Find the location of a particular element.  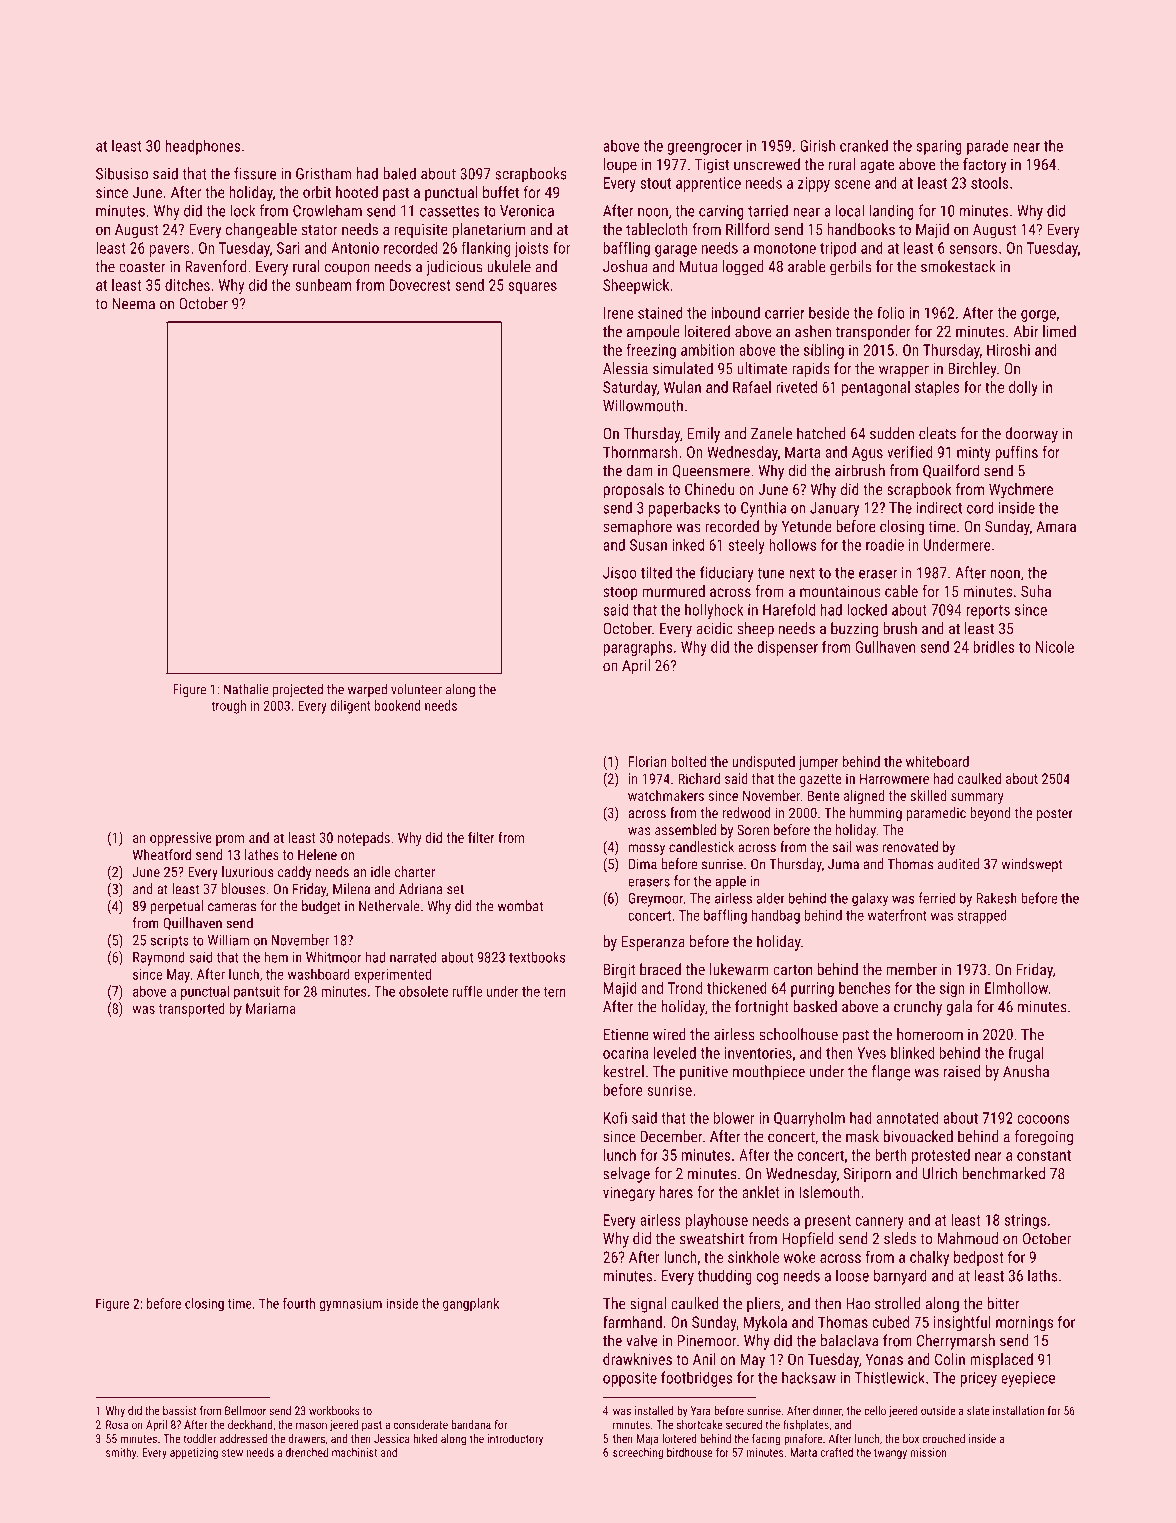

smithy is located at coordinates (121, 1453).
